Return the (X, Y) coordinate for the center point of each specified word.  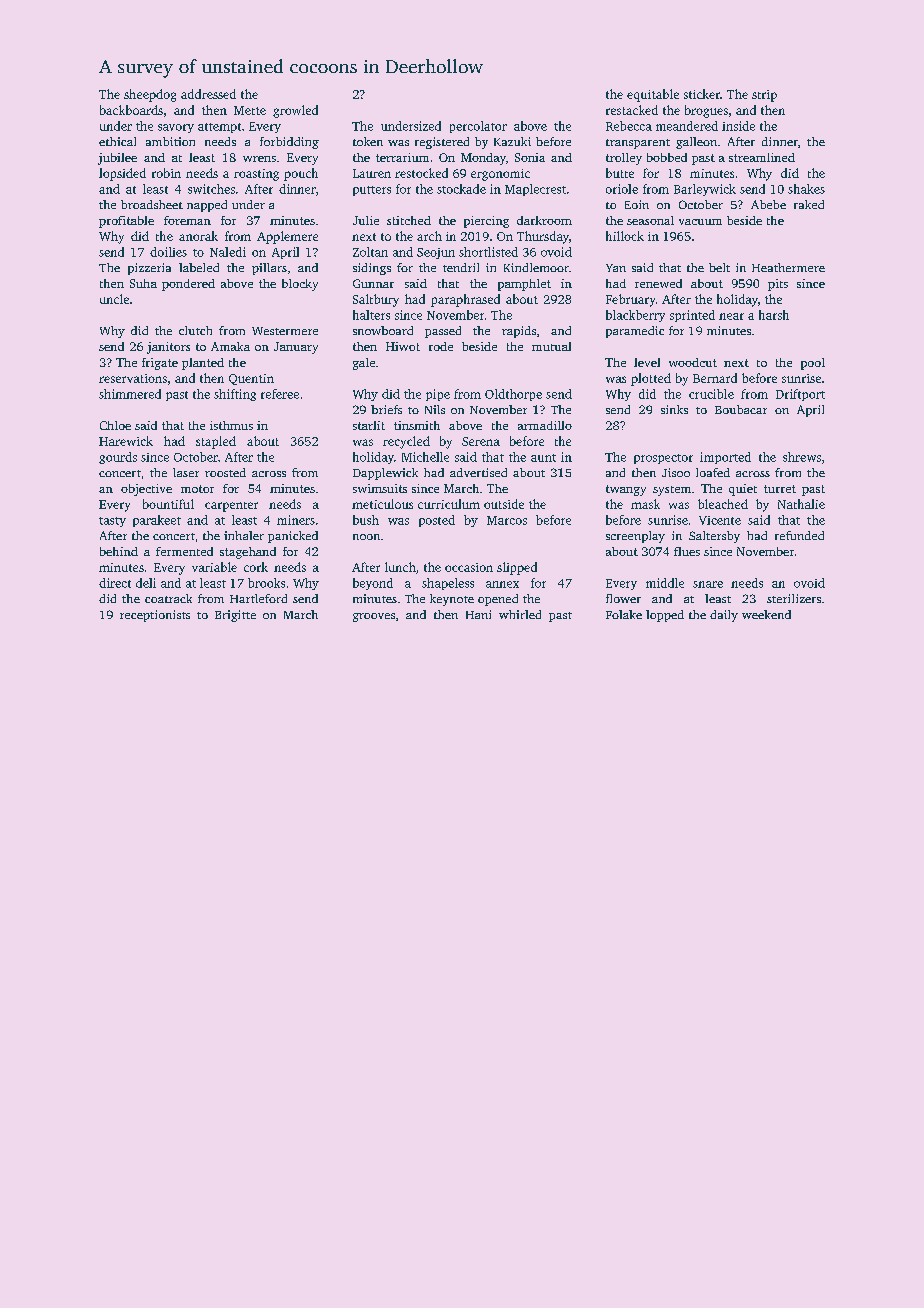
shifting (235, 395)
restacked (632, 110)
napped (207, 206)
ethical (117, 141)
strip (764, 96)
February (630, 300)
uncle (114, 299)
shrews (802, 457)
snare (708, 584)
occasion (469, 567)
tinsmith (417, 425)
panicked (293, 537)
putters (372, 191)
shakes (806, 189)
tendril (461, 267)
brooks (266, 583)
